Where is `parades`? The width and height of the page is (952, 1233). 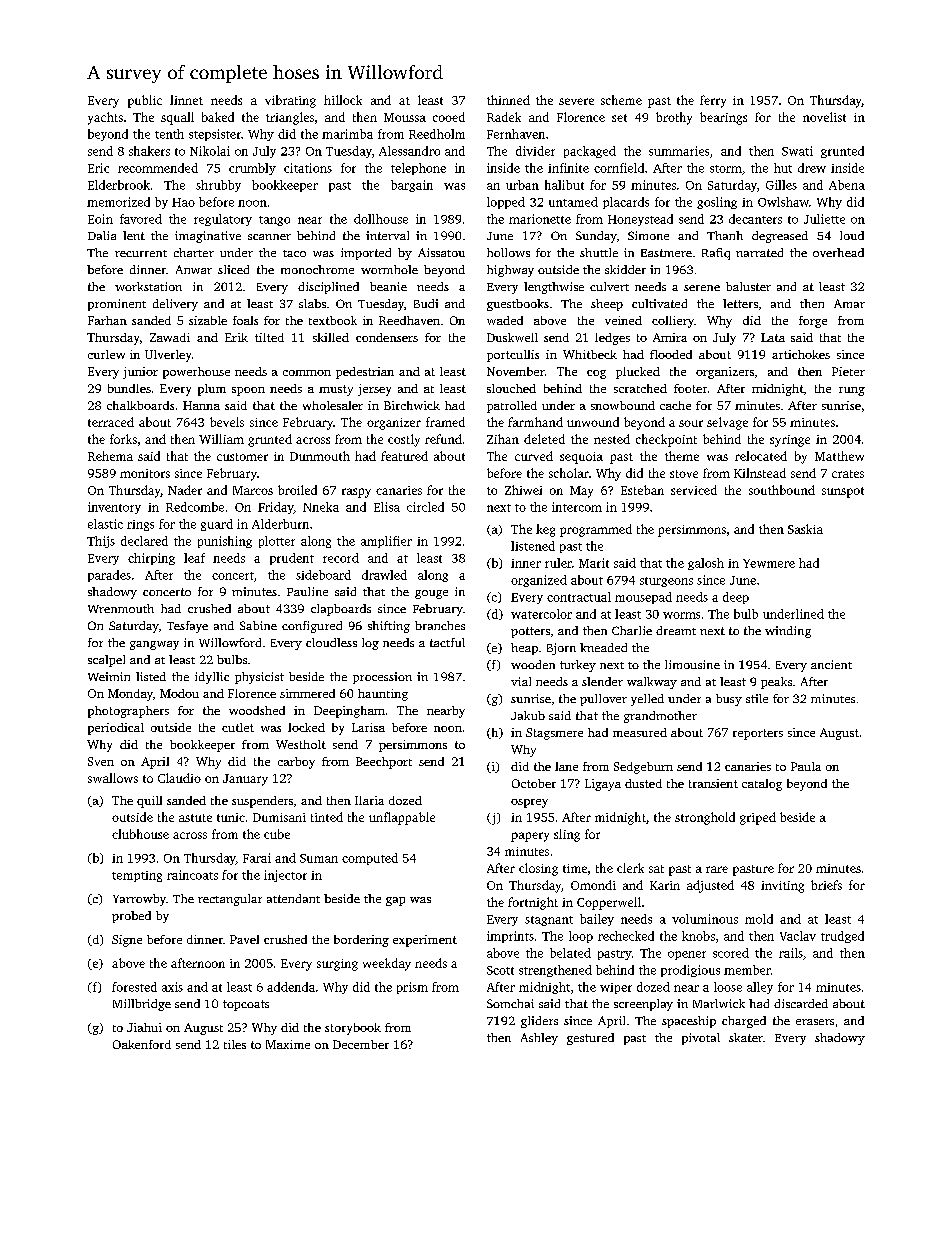 parades is located at coordinates (109, 576).
